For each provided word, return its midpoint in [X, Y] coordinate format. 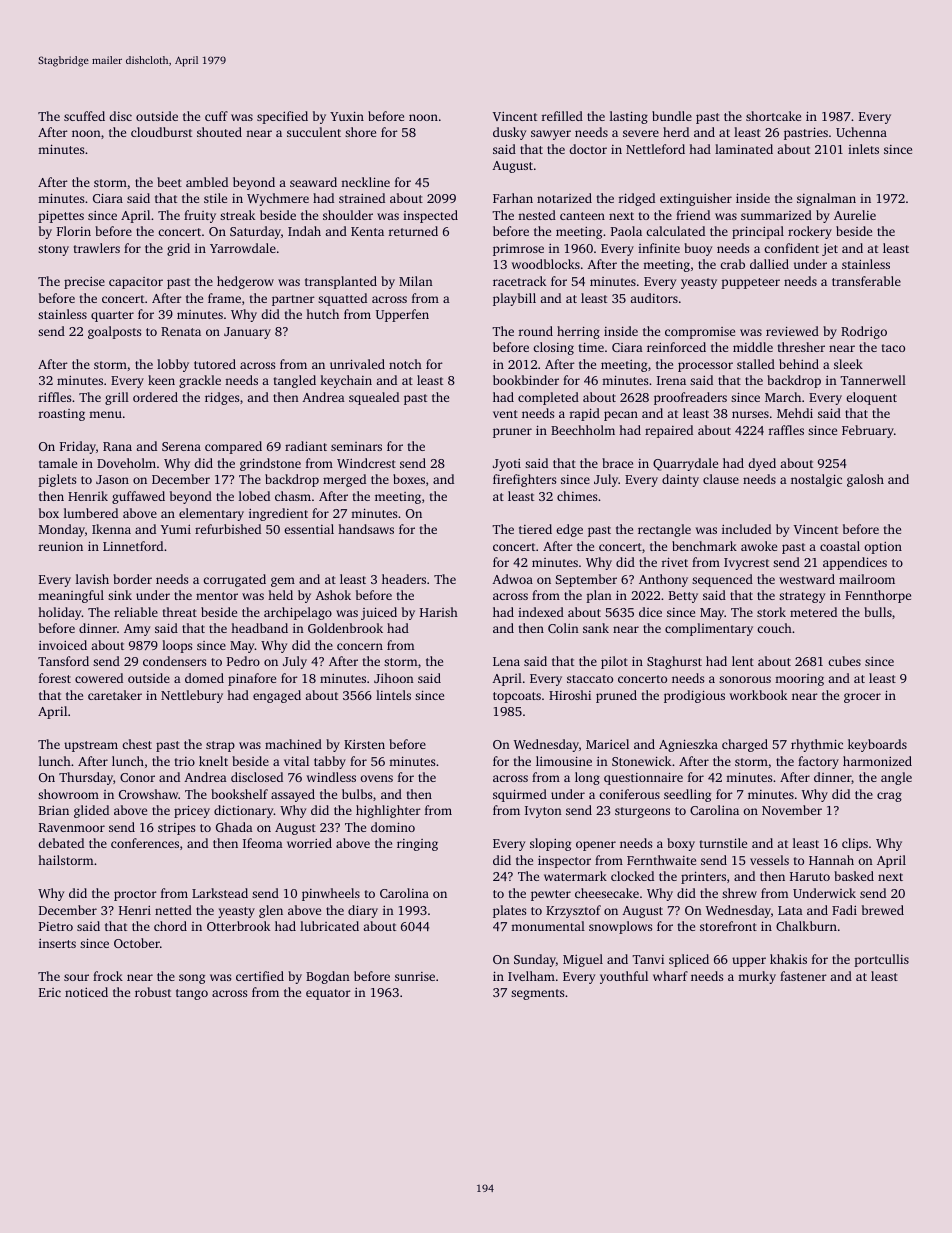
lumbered [91, 513]
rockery [810, 232]
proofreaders [690, 398]
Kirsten [364, 744]
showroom [68, 794]
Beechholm [583, 430]
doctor [588, 149]
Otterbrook [238, 926]
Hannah [831, 860]
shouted [219, 132]
